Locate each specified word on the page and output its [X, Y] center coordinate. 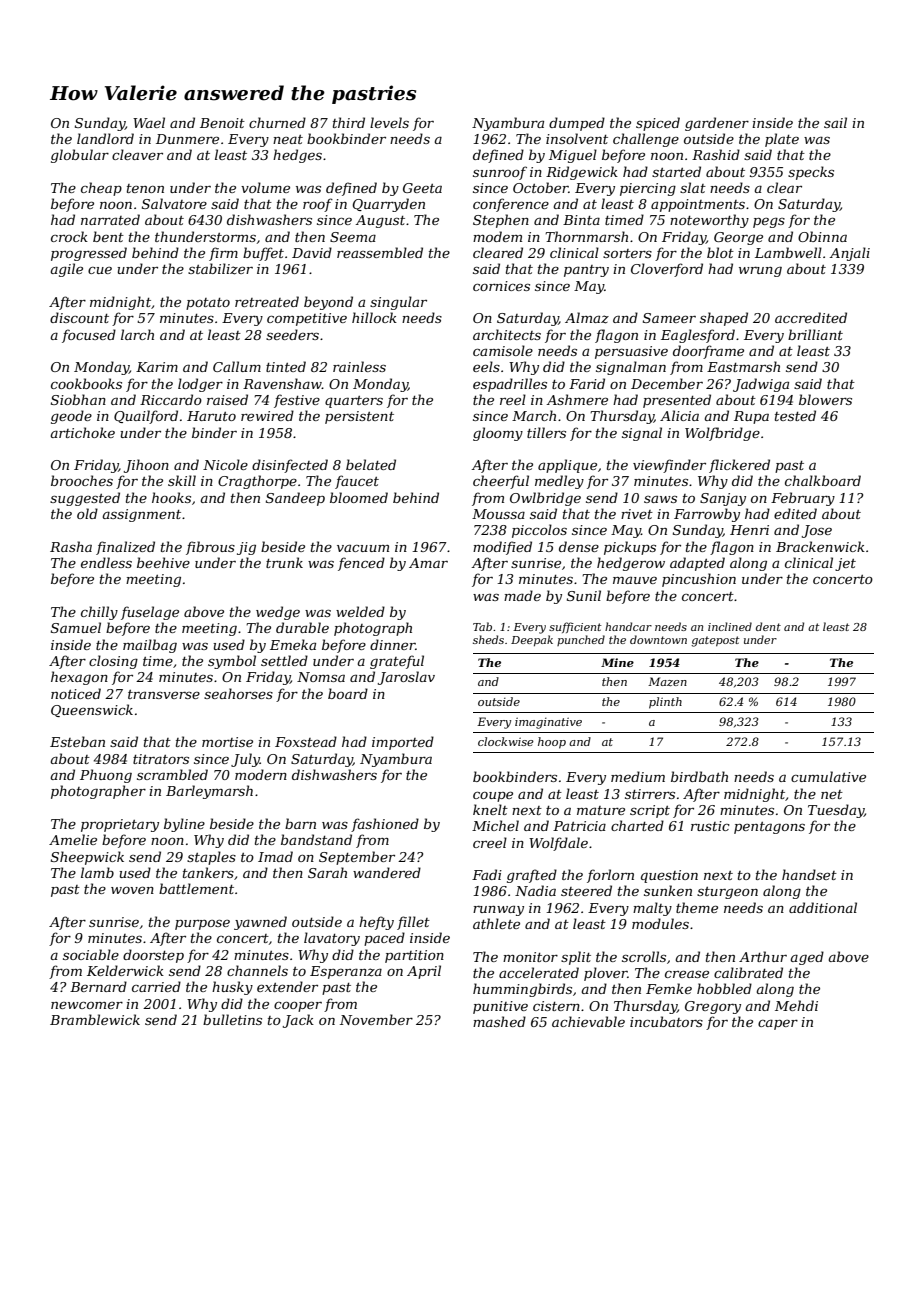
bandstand [316, 839]
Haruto [211, 416]
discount [79, 317]
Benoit [222, 123]
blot [720, 252]
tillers [546, 432]
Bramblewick [95, 1019]
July [245, 760]
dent [768, 626]
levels [389, 122]
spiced [658, 124]
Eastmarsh [743, 366]
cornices [501, 286]
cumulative [828, 776]
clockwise [506, 741]
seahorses [238, 693]
